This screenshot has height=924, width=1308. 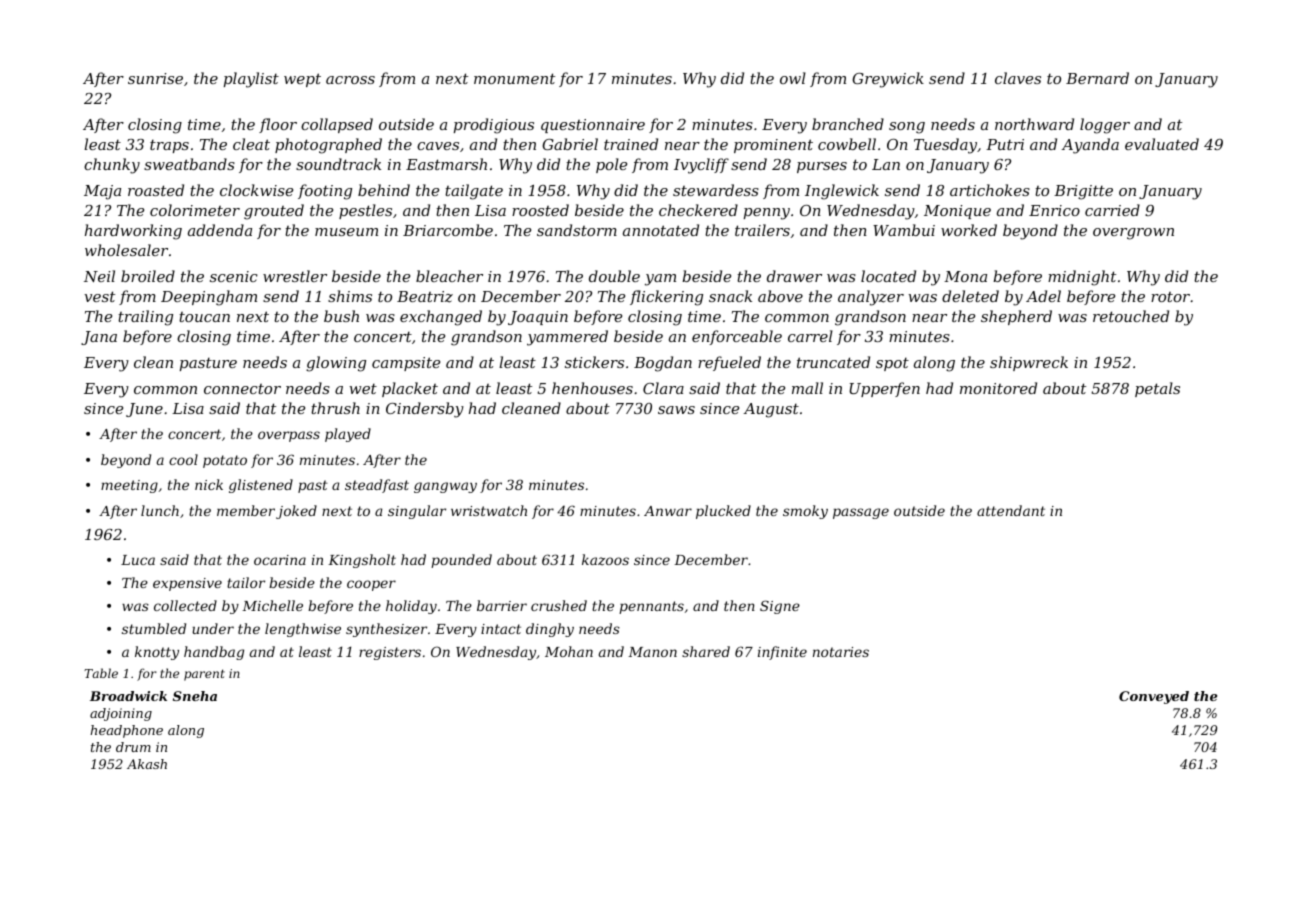 I want to click on attendant, so click(x=1011, y=510).
